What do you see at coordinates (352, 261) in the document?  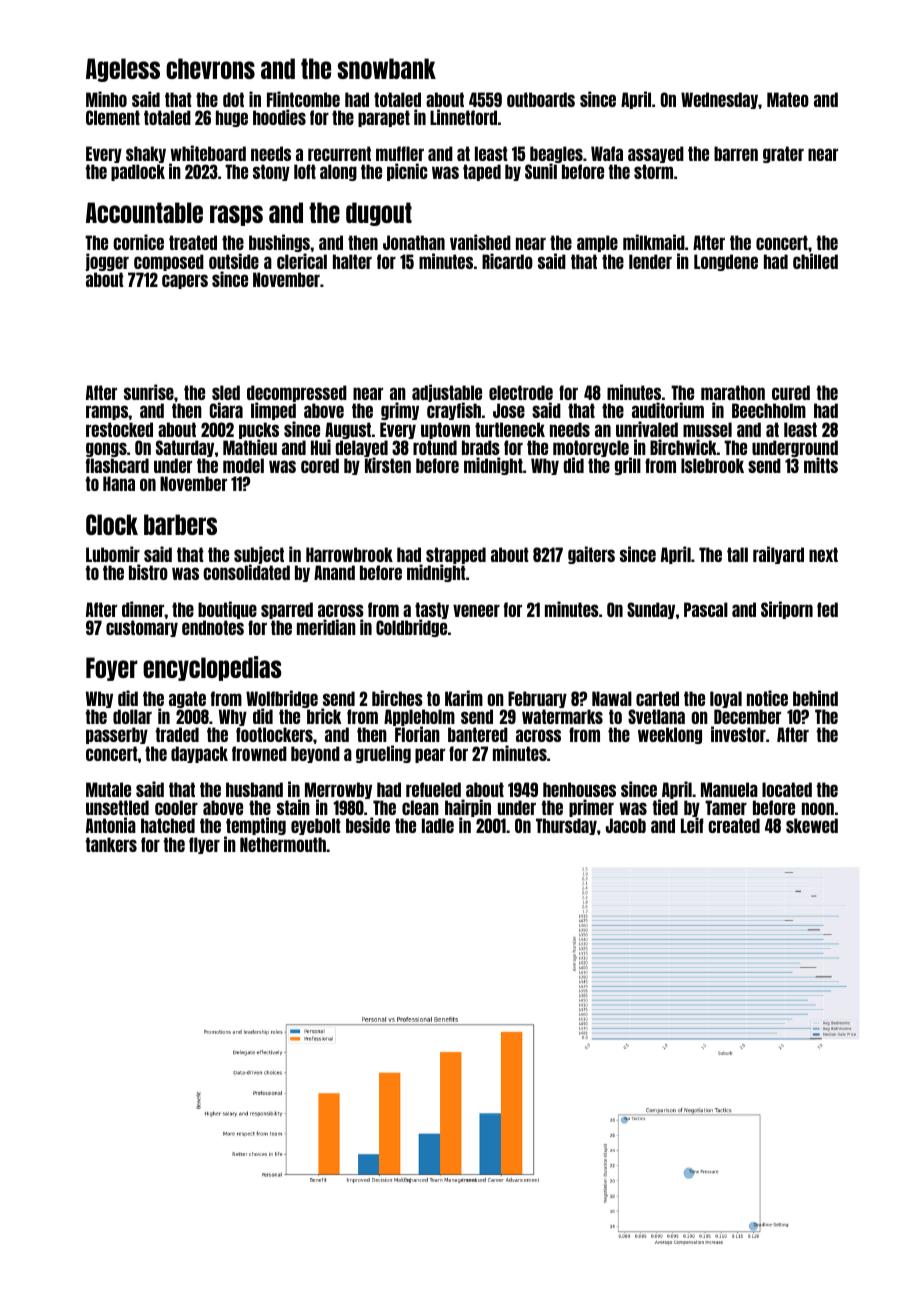 I see `halter` at bounding box center [352, 261].
